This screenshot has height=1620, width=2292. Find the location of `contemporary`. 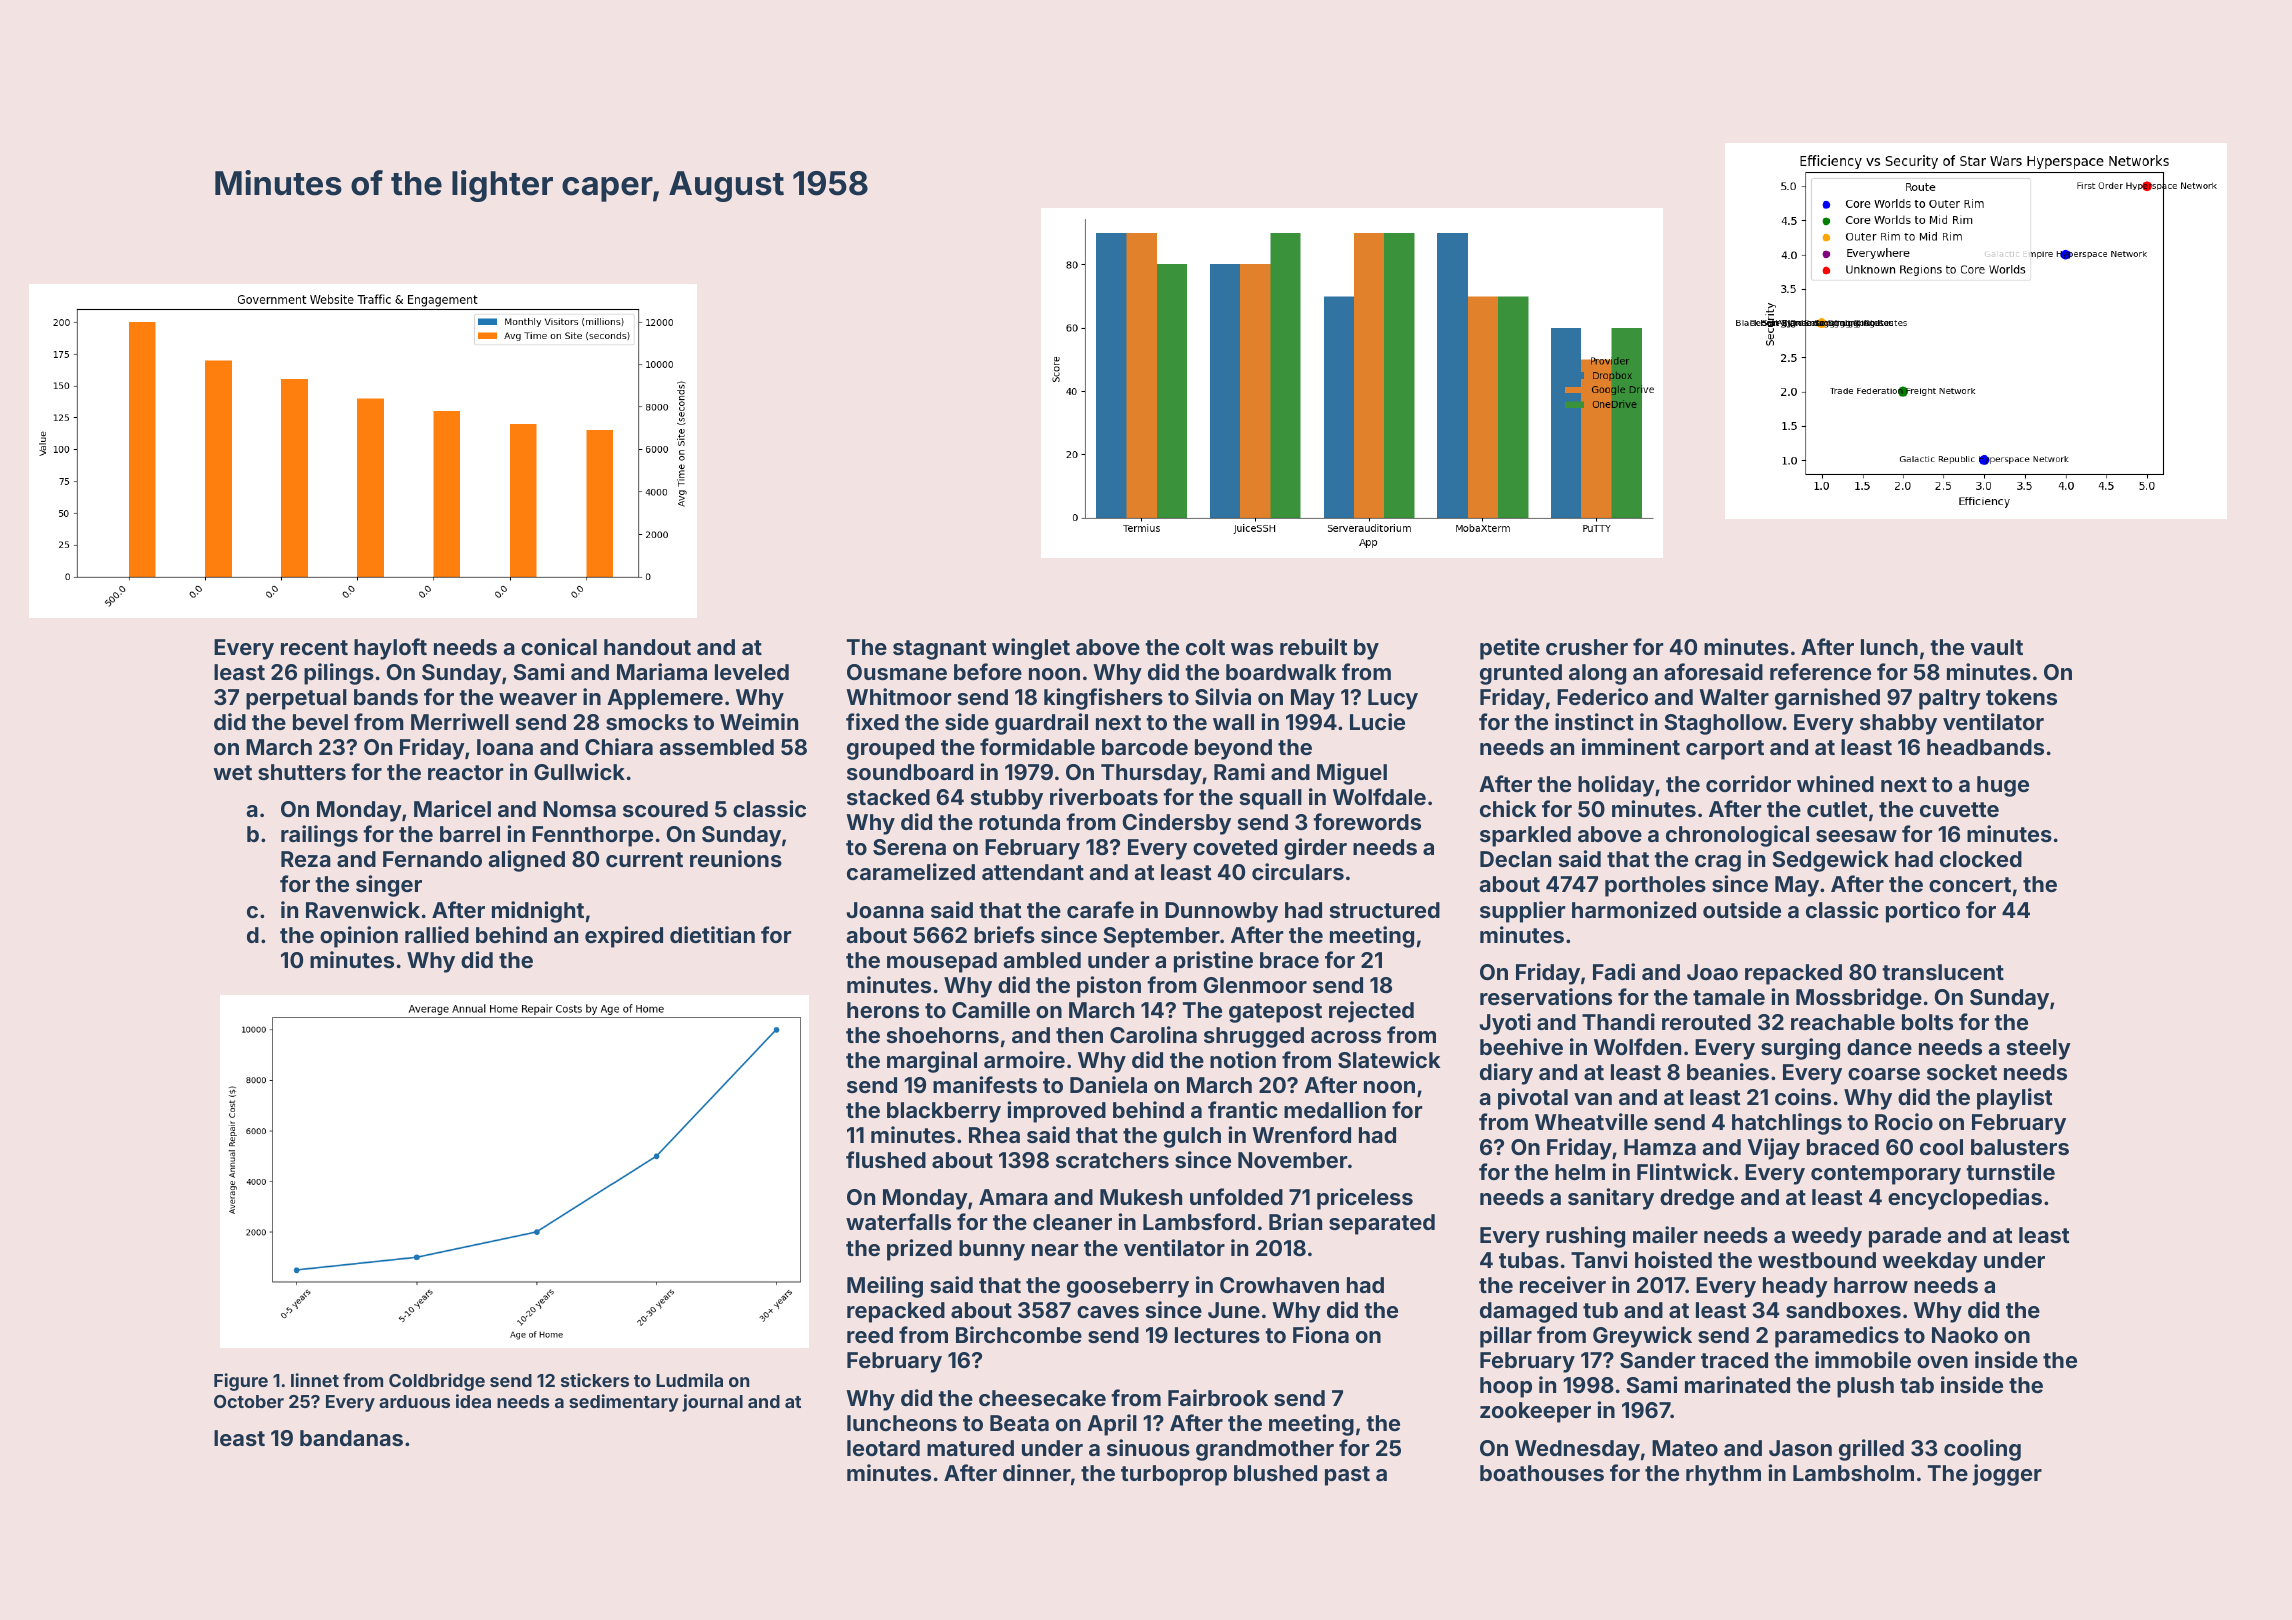

contemporary is located at coordinates (1886, 1175).
